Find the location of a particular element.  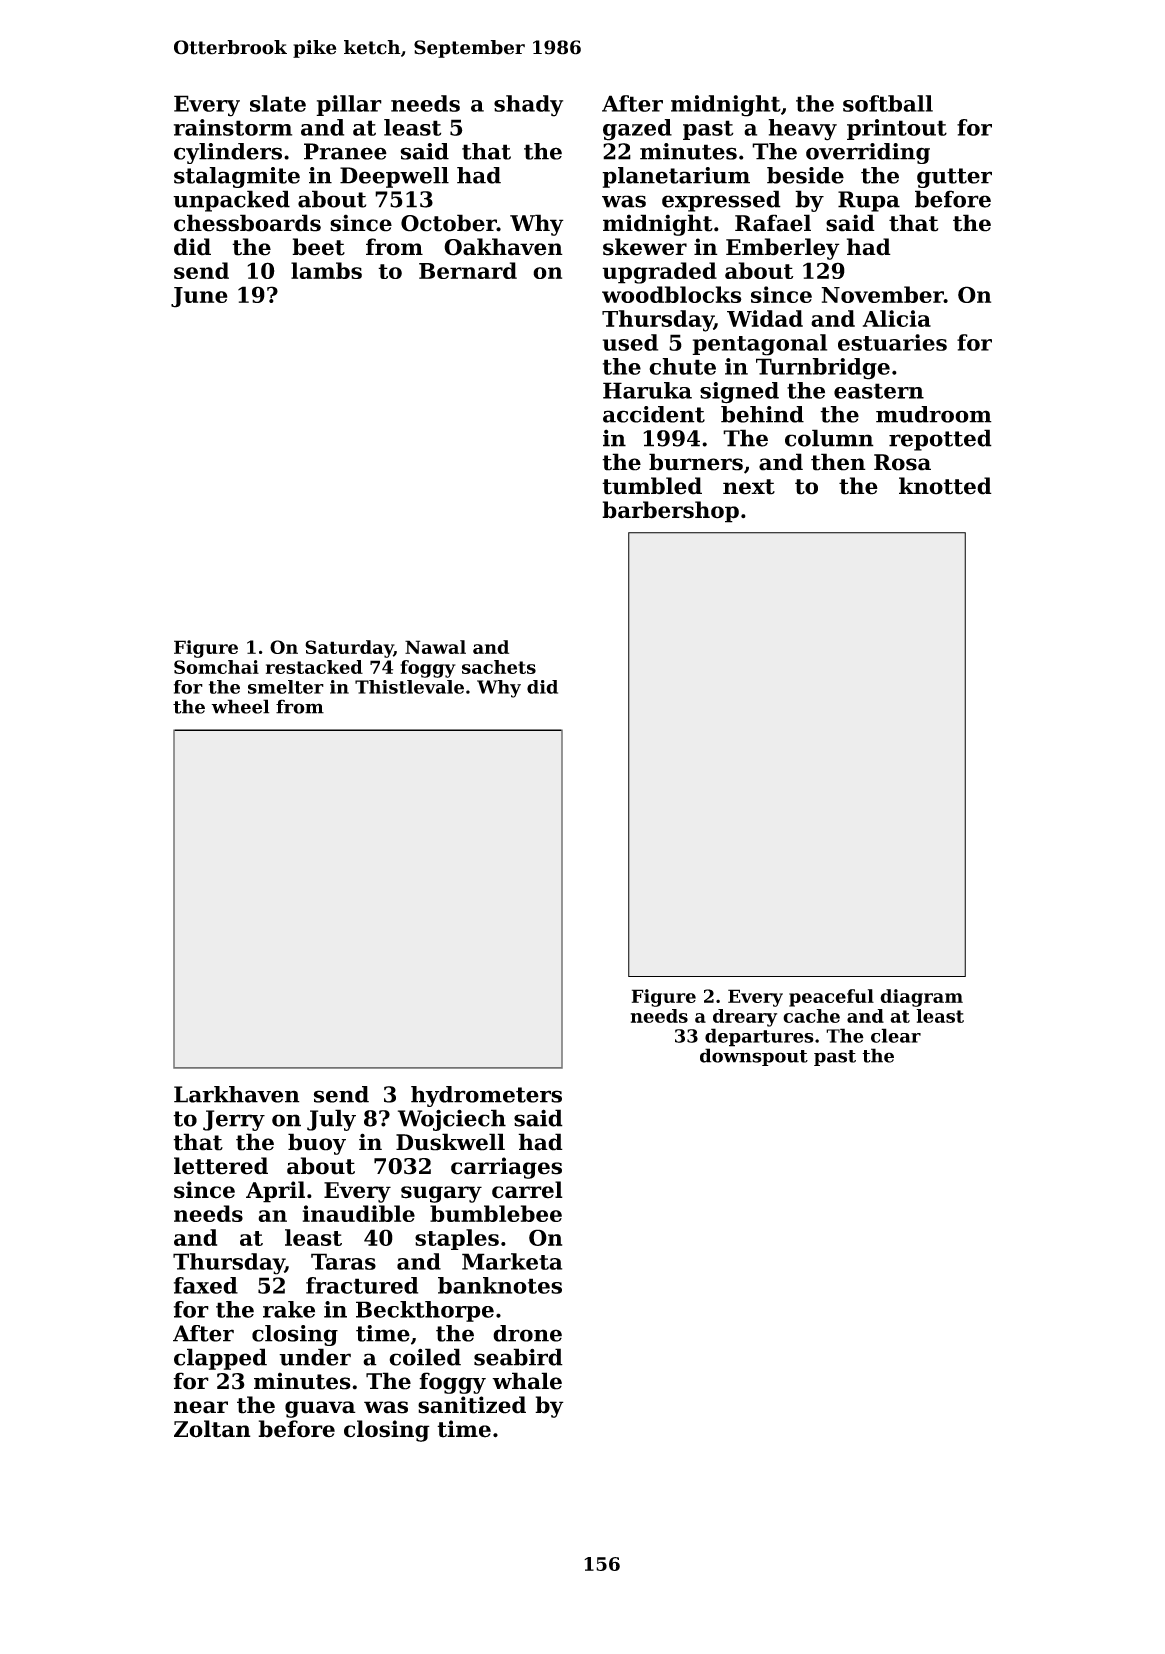

hydrometers is located at coordinates (486, 1096).
